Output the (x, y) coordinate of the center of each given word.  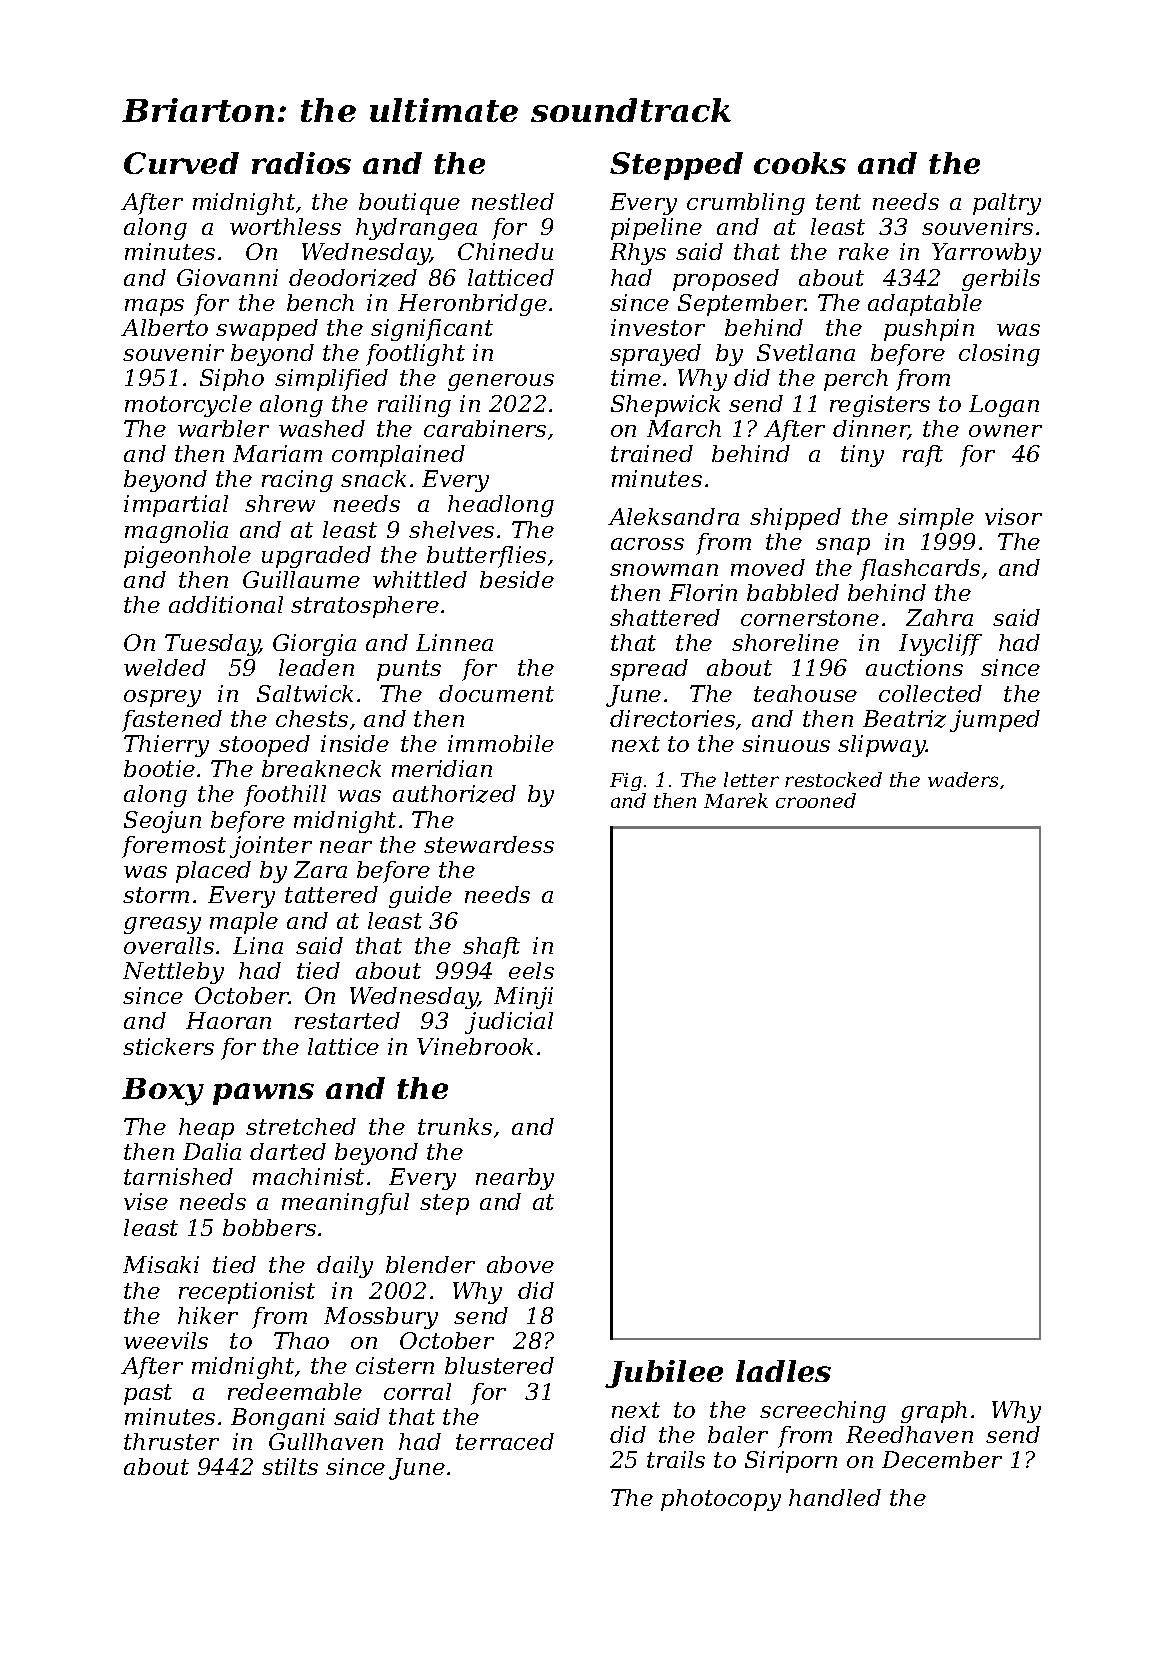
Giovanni (227, 277)
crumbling (746, 204)
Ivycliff (940, 645)
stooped (264, 746)
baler (738, 1434)
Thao (301, 1340)
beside (517, 579)
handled (835, 1497)
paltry (1007, 204)
